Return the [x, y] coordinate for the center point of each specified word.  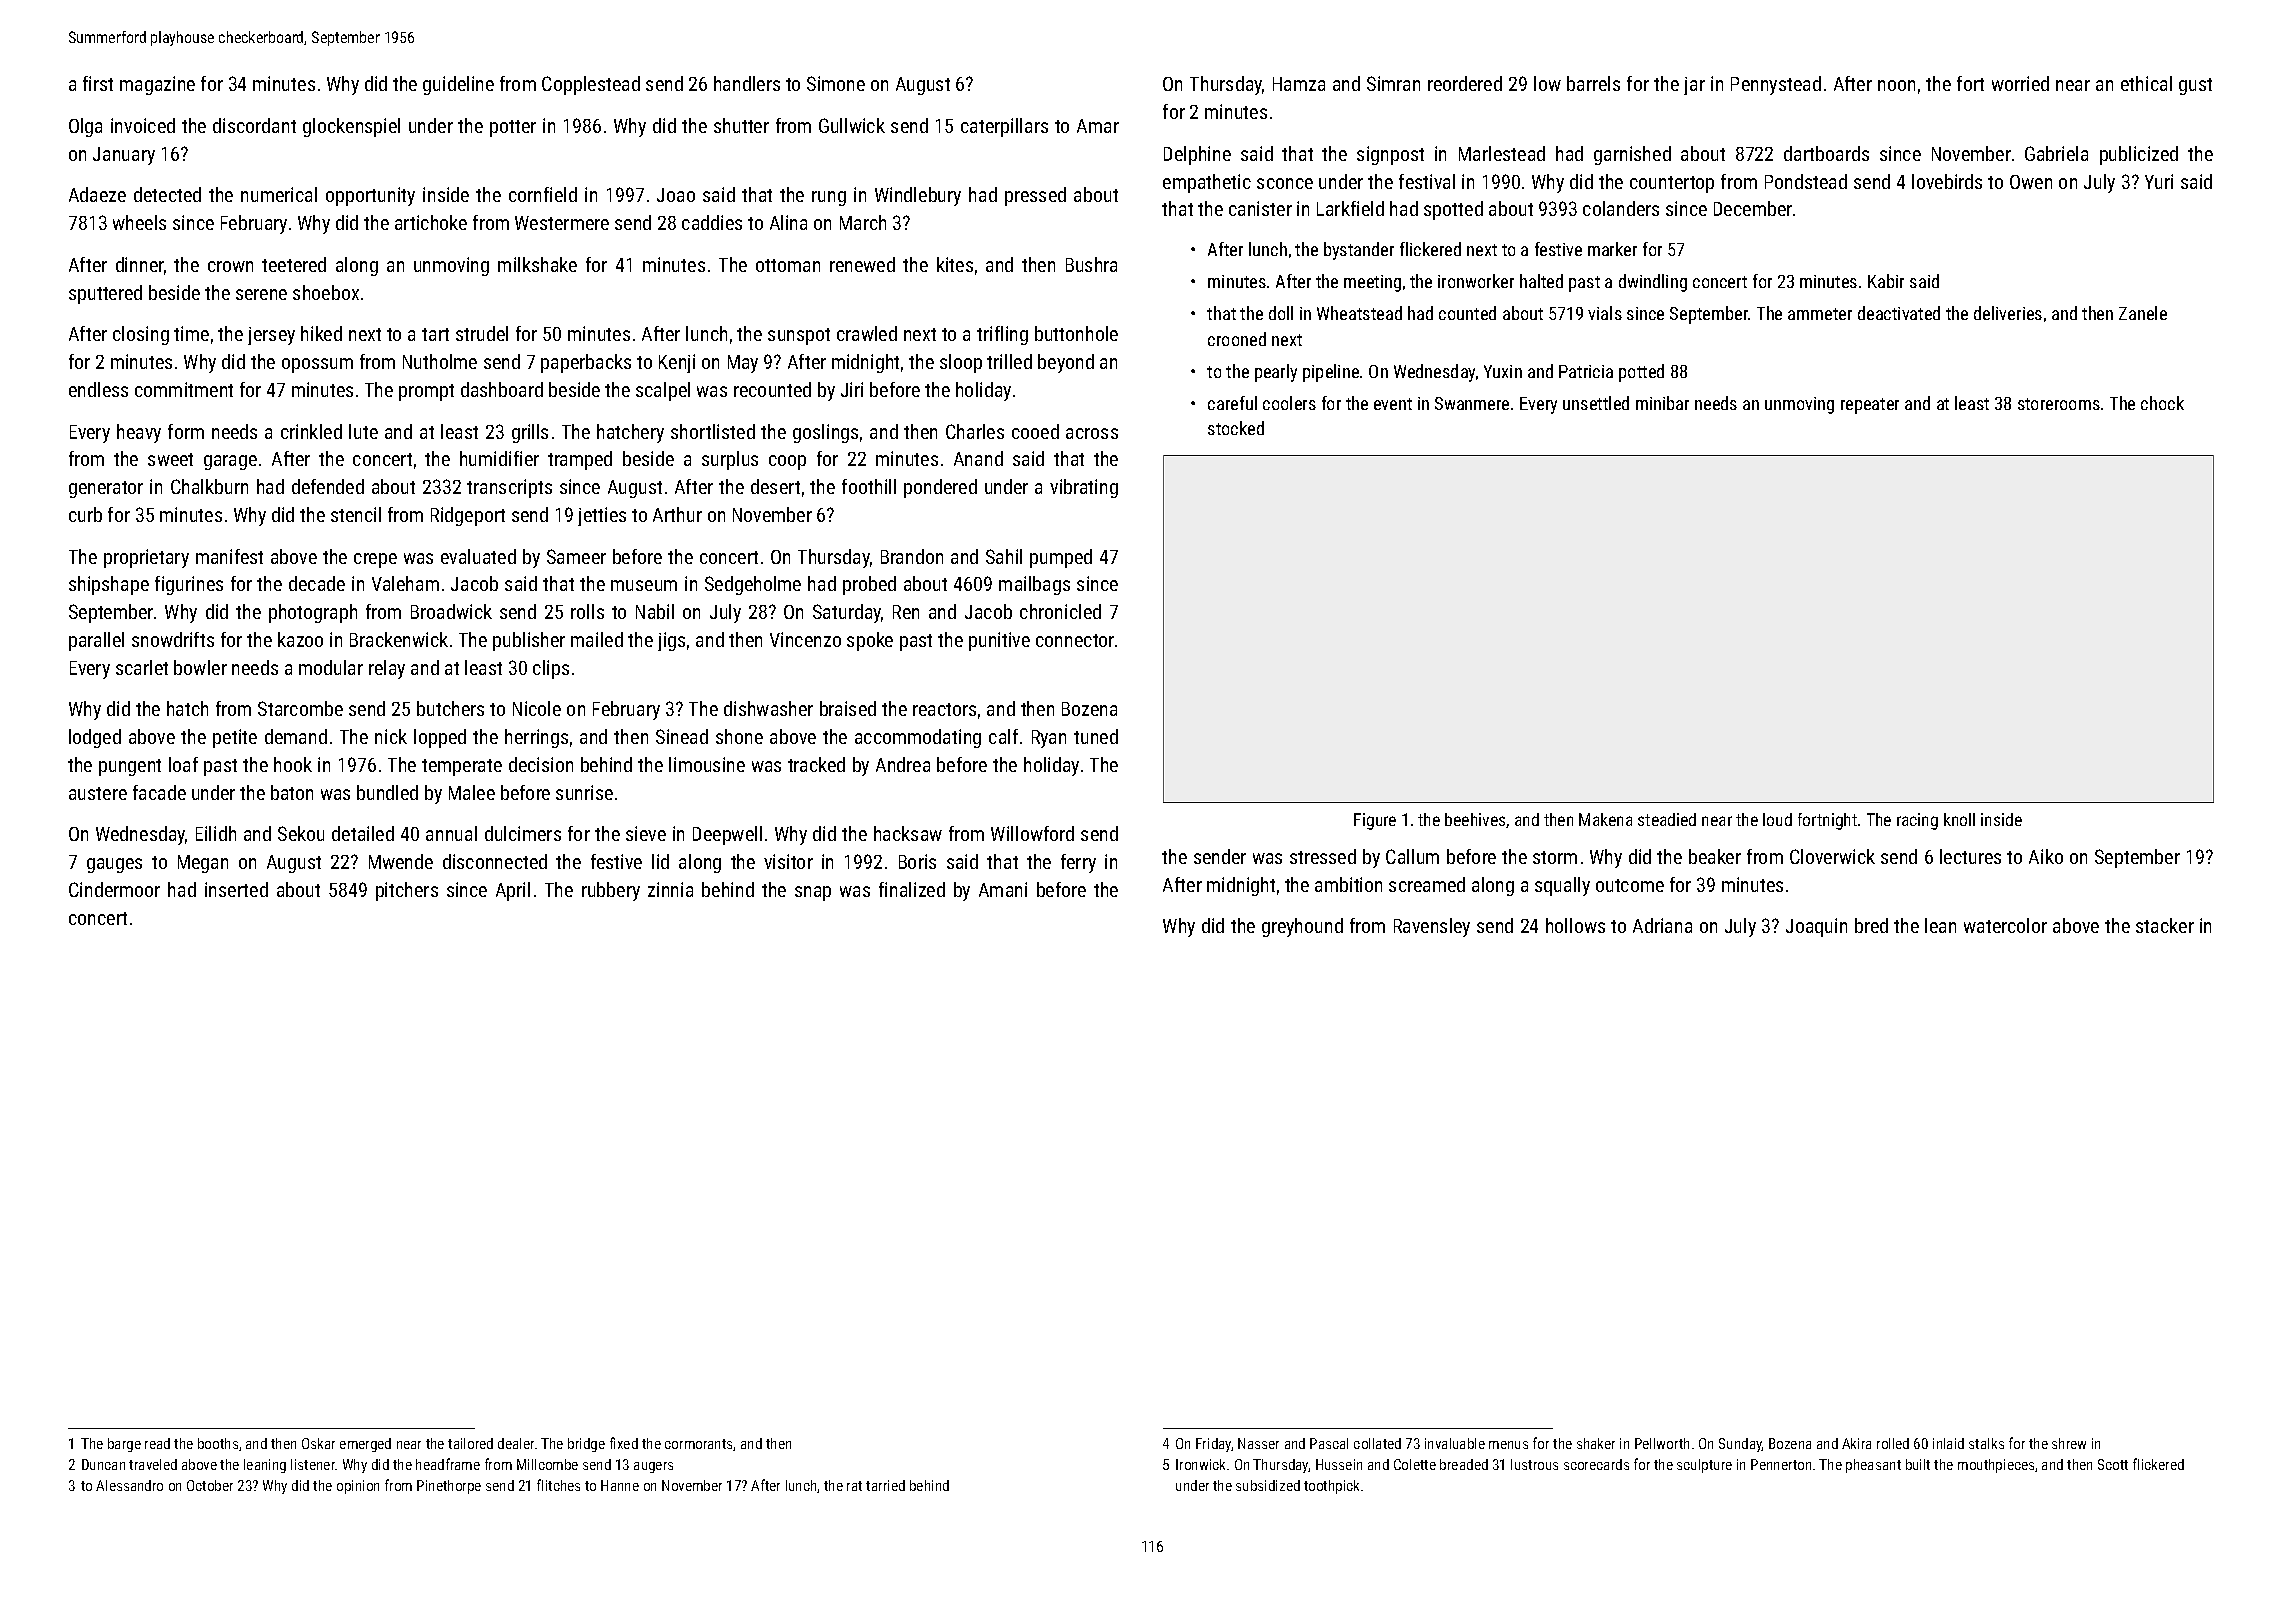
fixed [624, 1443]
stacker [2165, 925]
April [513, 891]
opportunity [370, 196]
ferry [1078, 863]
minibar [1662, 403]
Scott [2113, 1464]
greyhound [1302, 927]
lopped [440, 738]
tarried [885, 1485]
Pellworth [1662, 1443]
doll [1281, 313]
